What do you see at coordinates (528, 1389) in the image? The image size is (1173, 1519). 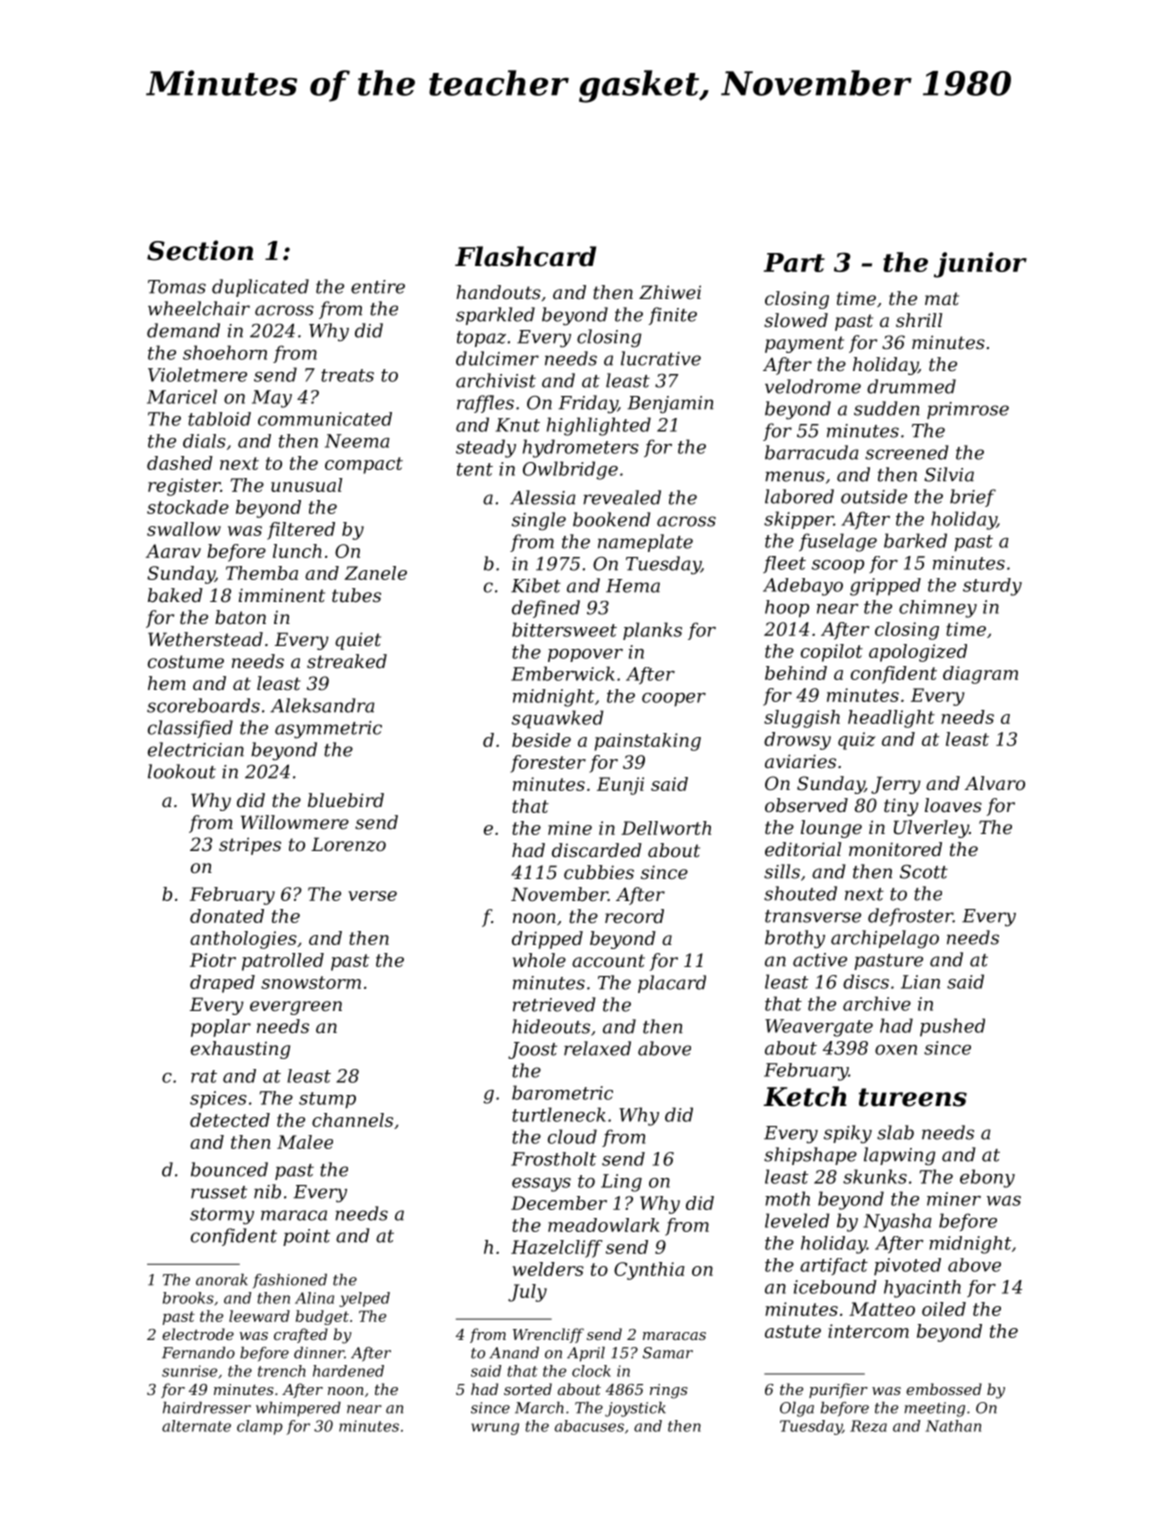 I see `sorted` at bounding box center [528, 1389].
